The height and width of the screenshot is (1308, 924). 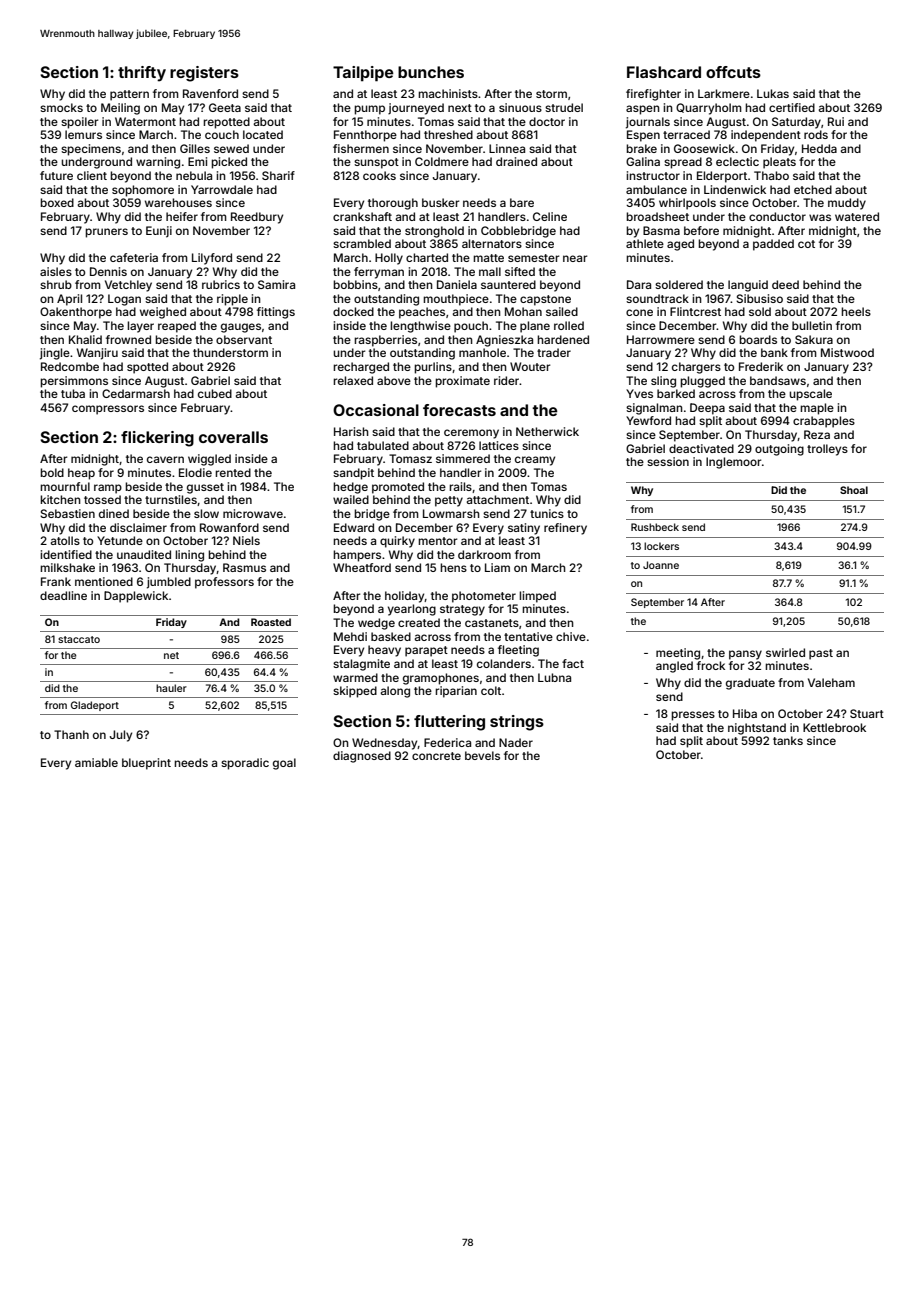 I want to click on proximate, so click(x=462, y=382).
